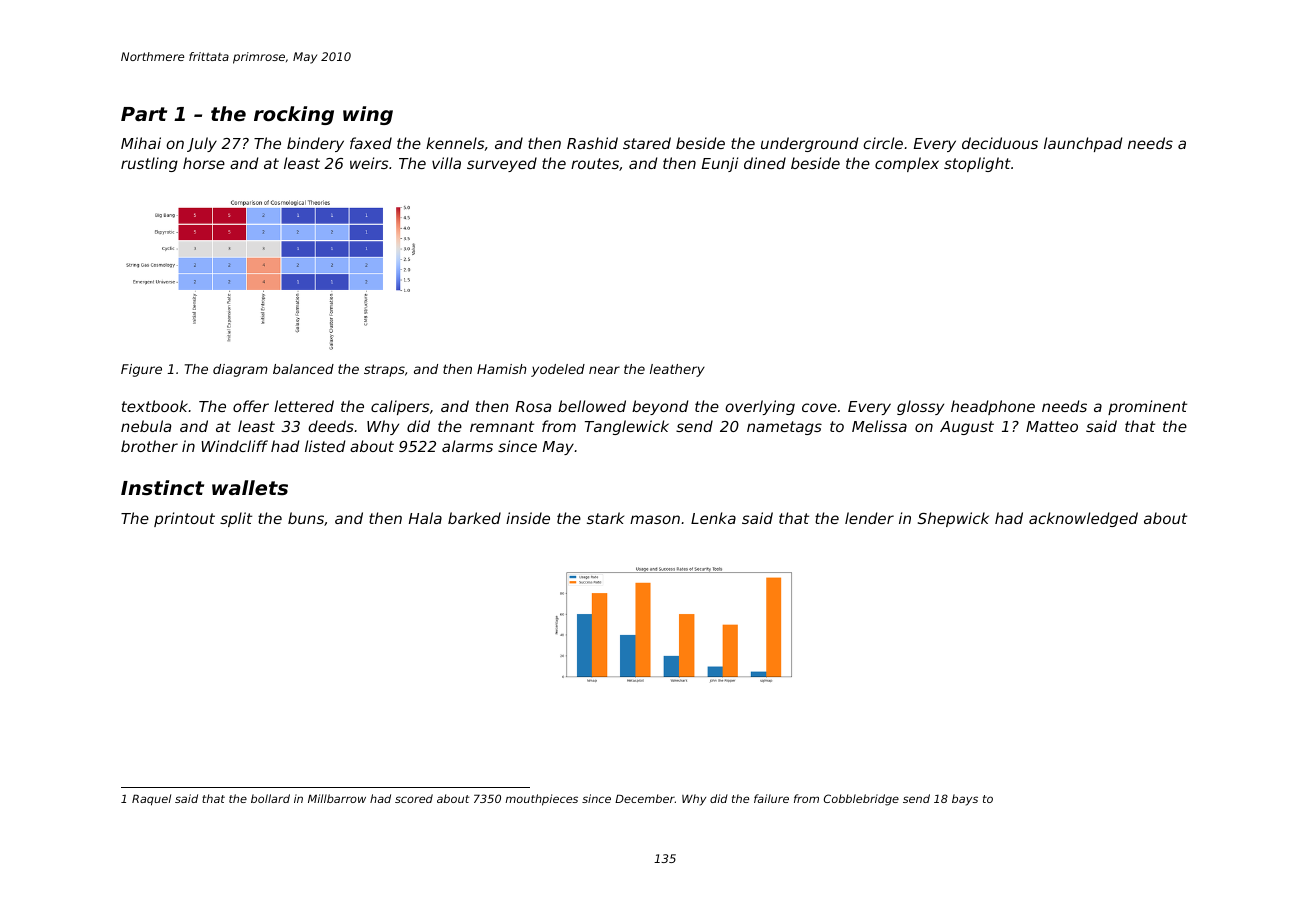 This page has width=1308, height=924. What do you see at coordinates (1000, 143) in the page?
I see `deciduous` at bounding box center [1000, 143].
